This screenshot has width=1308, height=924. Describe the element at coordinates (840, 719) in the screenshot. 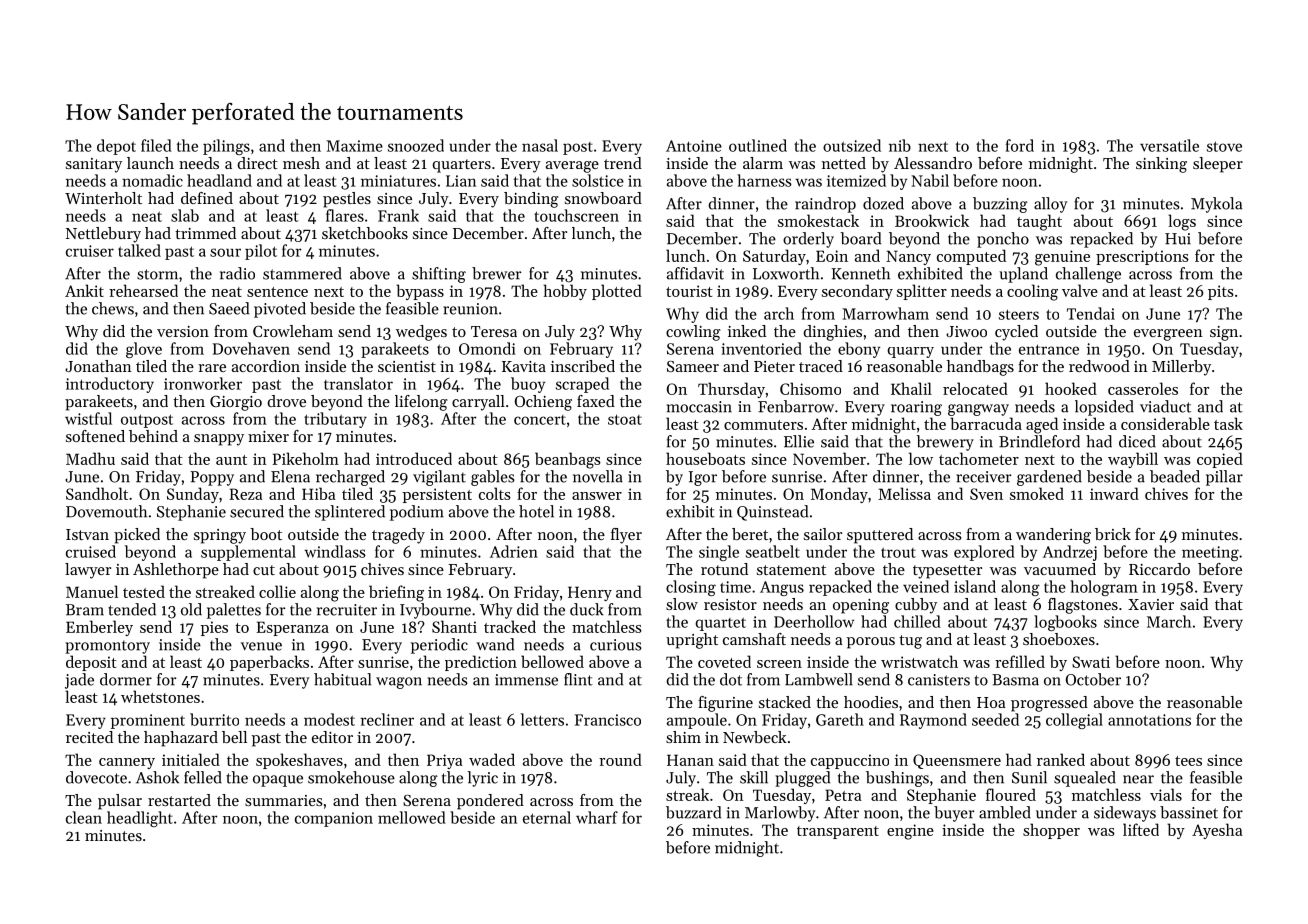

I see `Gareth` at that location.
